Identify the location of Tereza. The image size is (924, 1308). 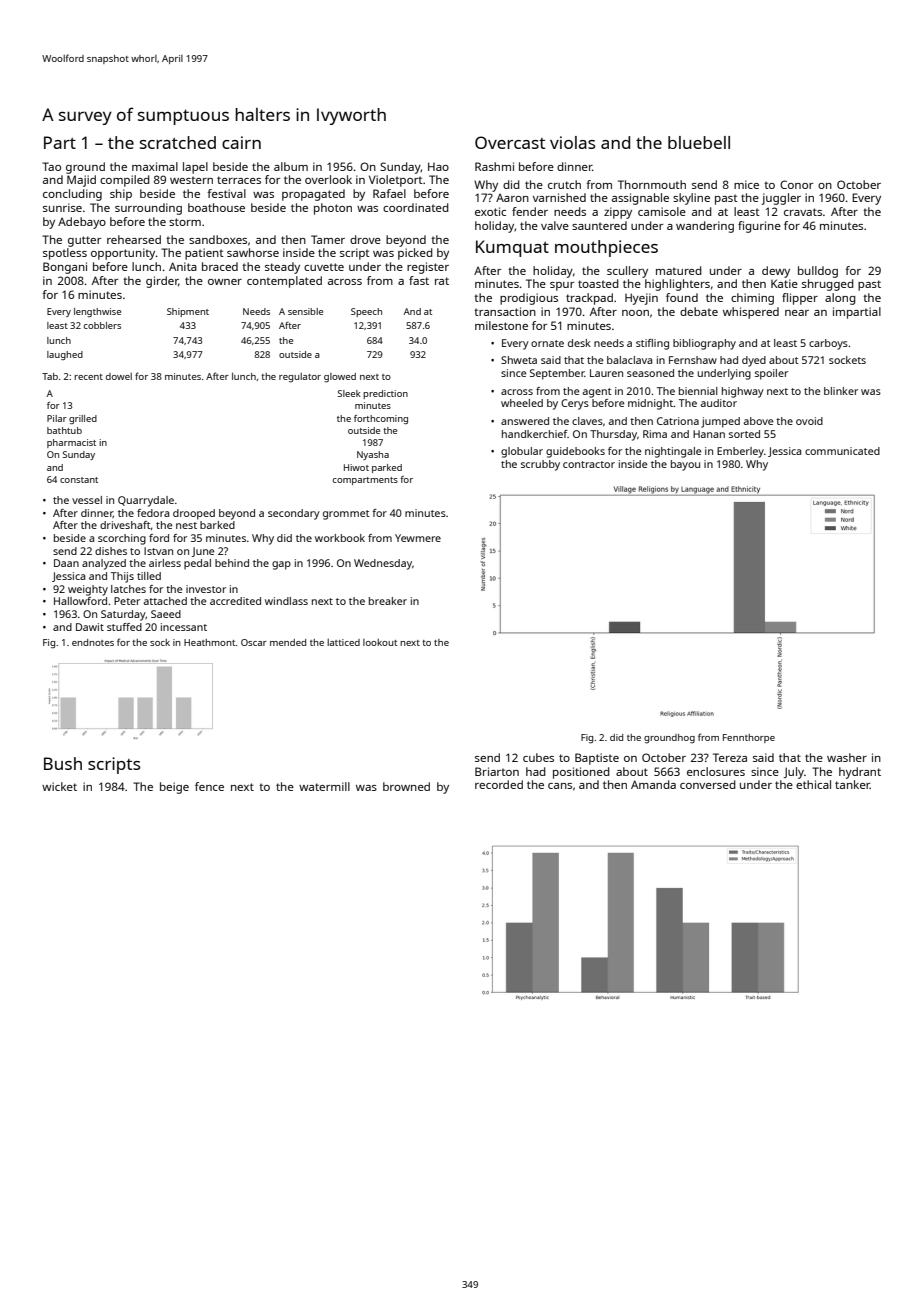
(730, 757).
